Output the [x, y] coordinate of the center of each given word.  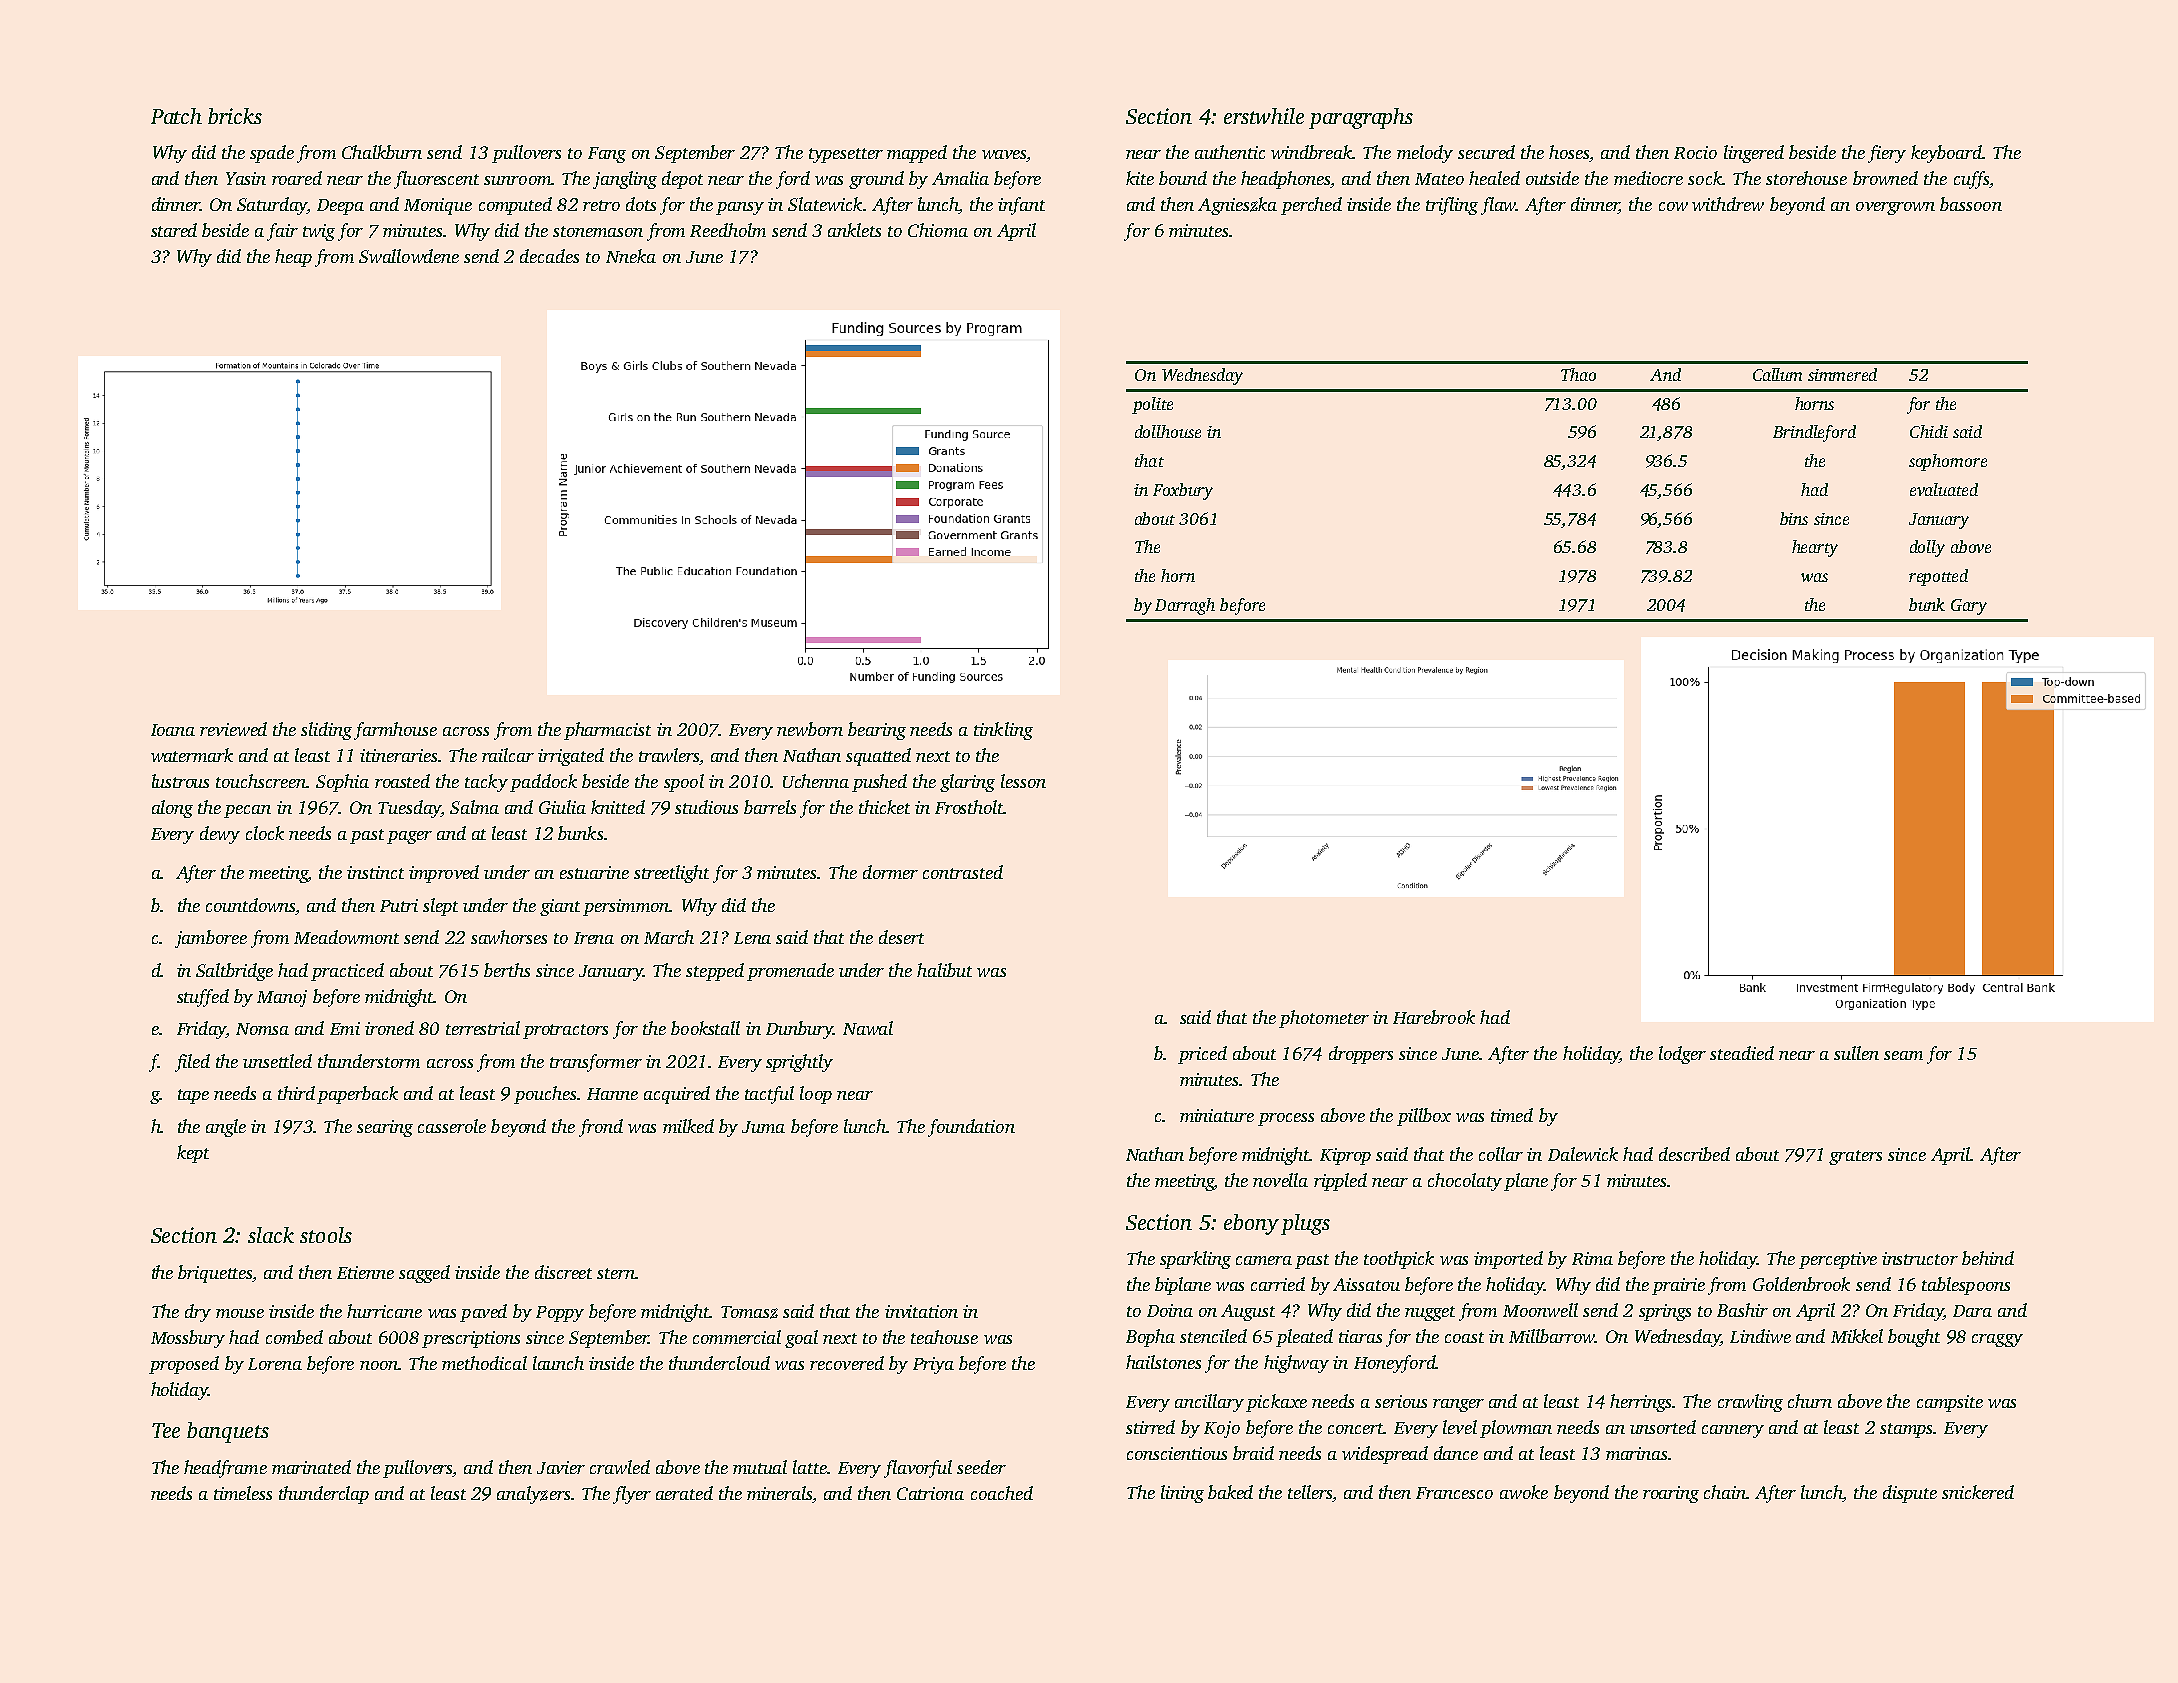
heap [293, 258]
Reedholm [728, 230]
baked [1230, 1492]
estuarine [594, 872]
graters [1855, 1157]
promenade [790, 972]
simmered [1842, 374]
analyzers [533, 1495]
